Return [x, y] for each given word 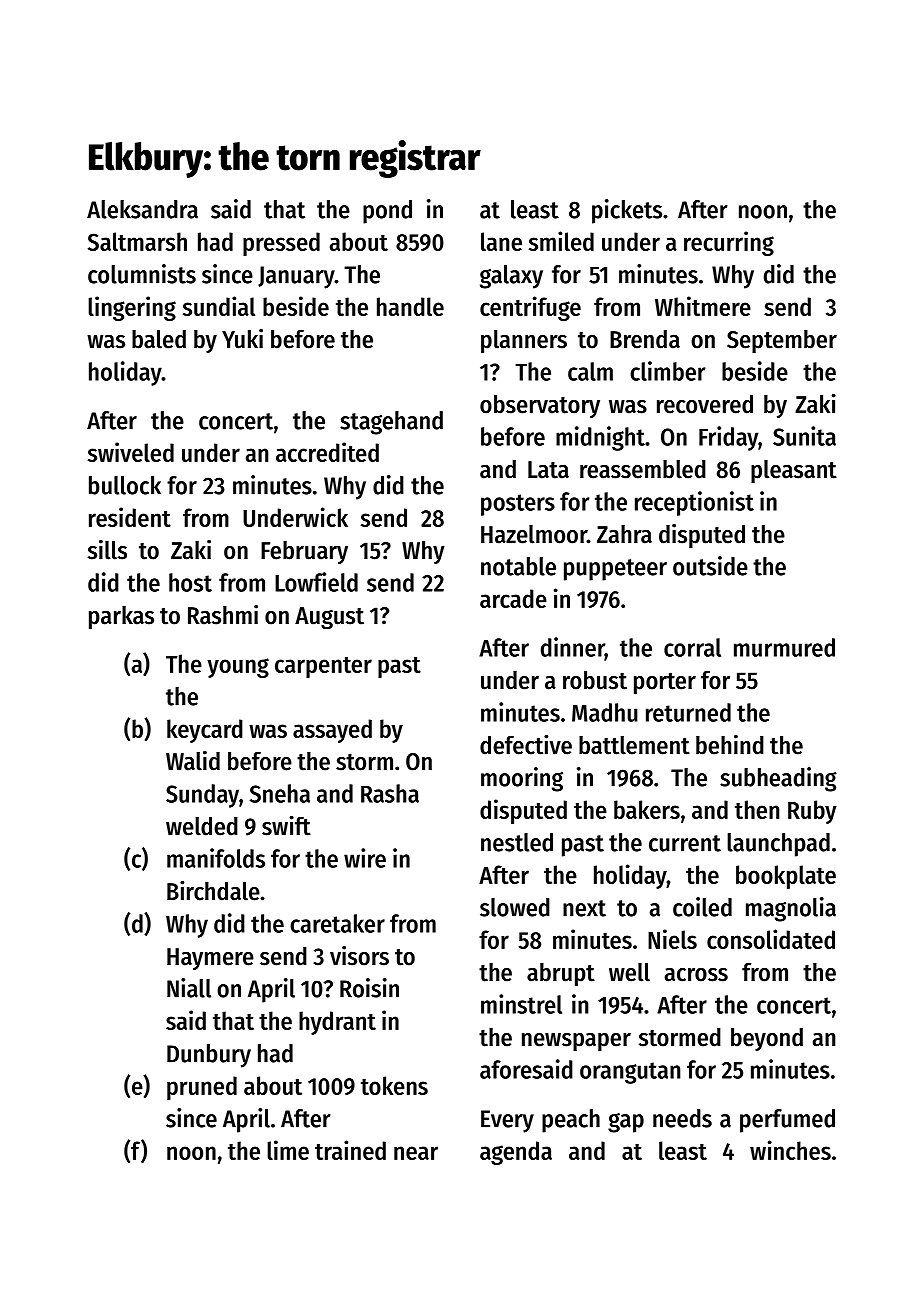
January [296, 277]
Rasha [390, 793]
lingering [132, 308]
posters [518, 505]
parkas [121, 617]
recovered [705, 404]
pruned [202, 1088]
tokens [394, 1085]
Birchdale [213, 891]
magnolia [791, 909]
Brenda [645, 339]
